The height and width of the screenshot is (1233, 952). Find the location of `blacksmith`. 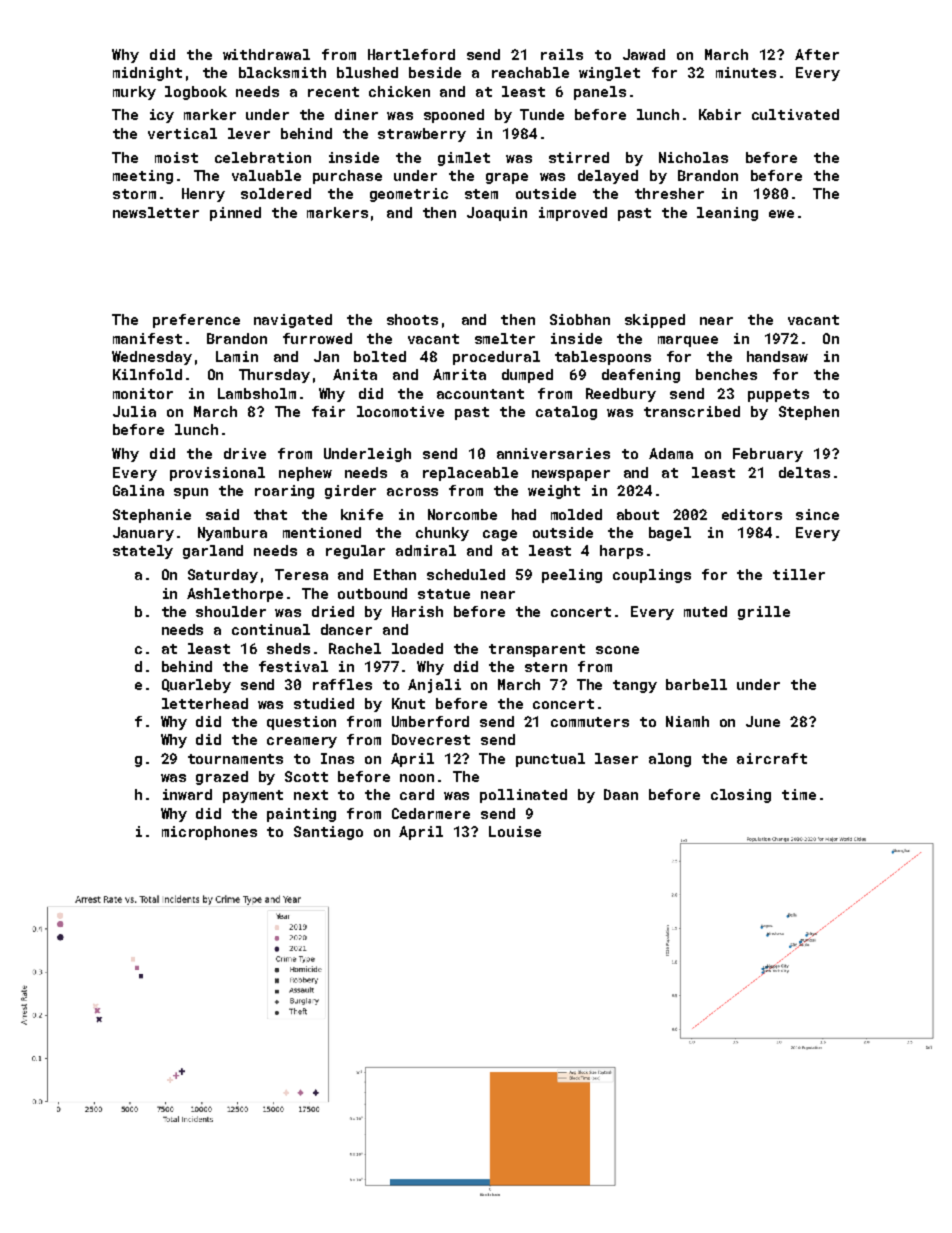

blacksmith is located at coordinates (282, 72).
